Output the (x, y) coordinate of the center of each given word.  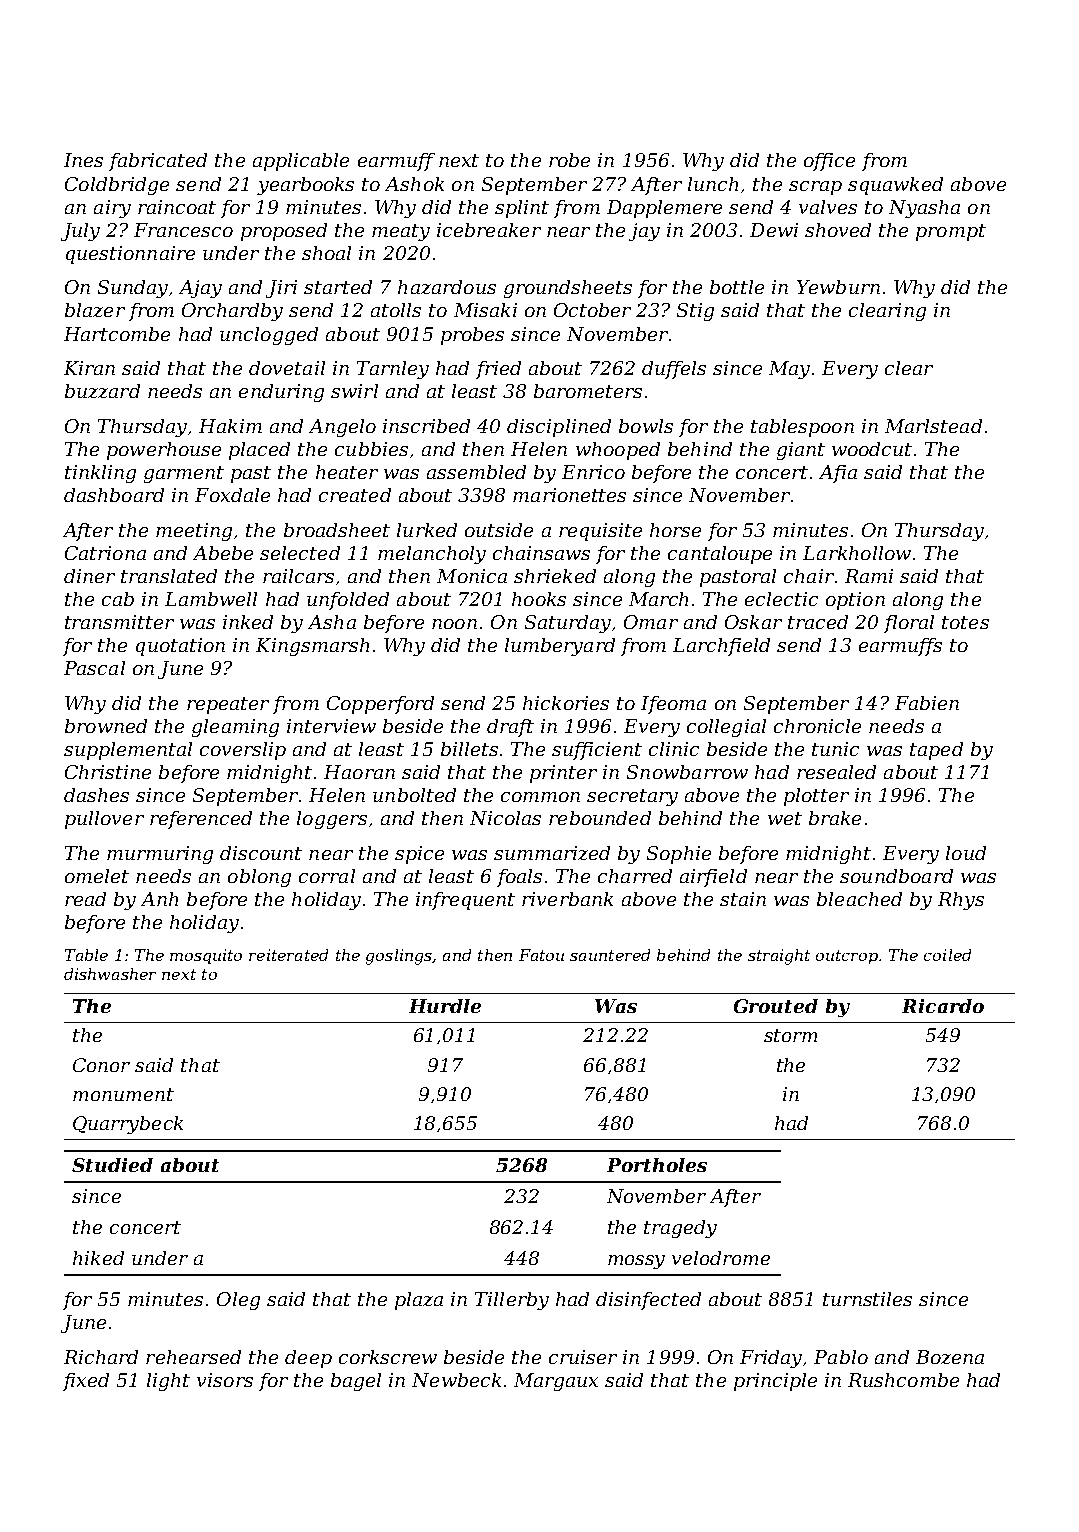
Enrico (593, 472)
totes (965, 622)
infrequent (465, 901)
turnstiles (867, 1299)
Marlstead (933, 426)
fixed (86, 1382)
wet (785, 818)
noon (454, 624)
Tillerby (512, 1301)
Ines (83, 160)
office (829, 162)
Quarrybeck (128, 1125)
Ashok (414, 184)
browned (106, 726)
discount (261, 853)
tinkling (100, 474)
